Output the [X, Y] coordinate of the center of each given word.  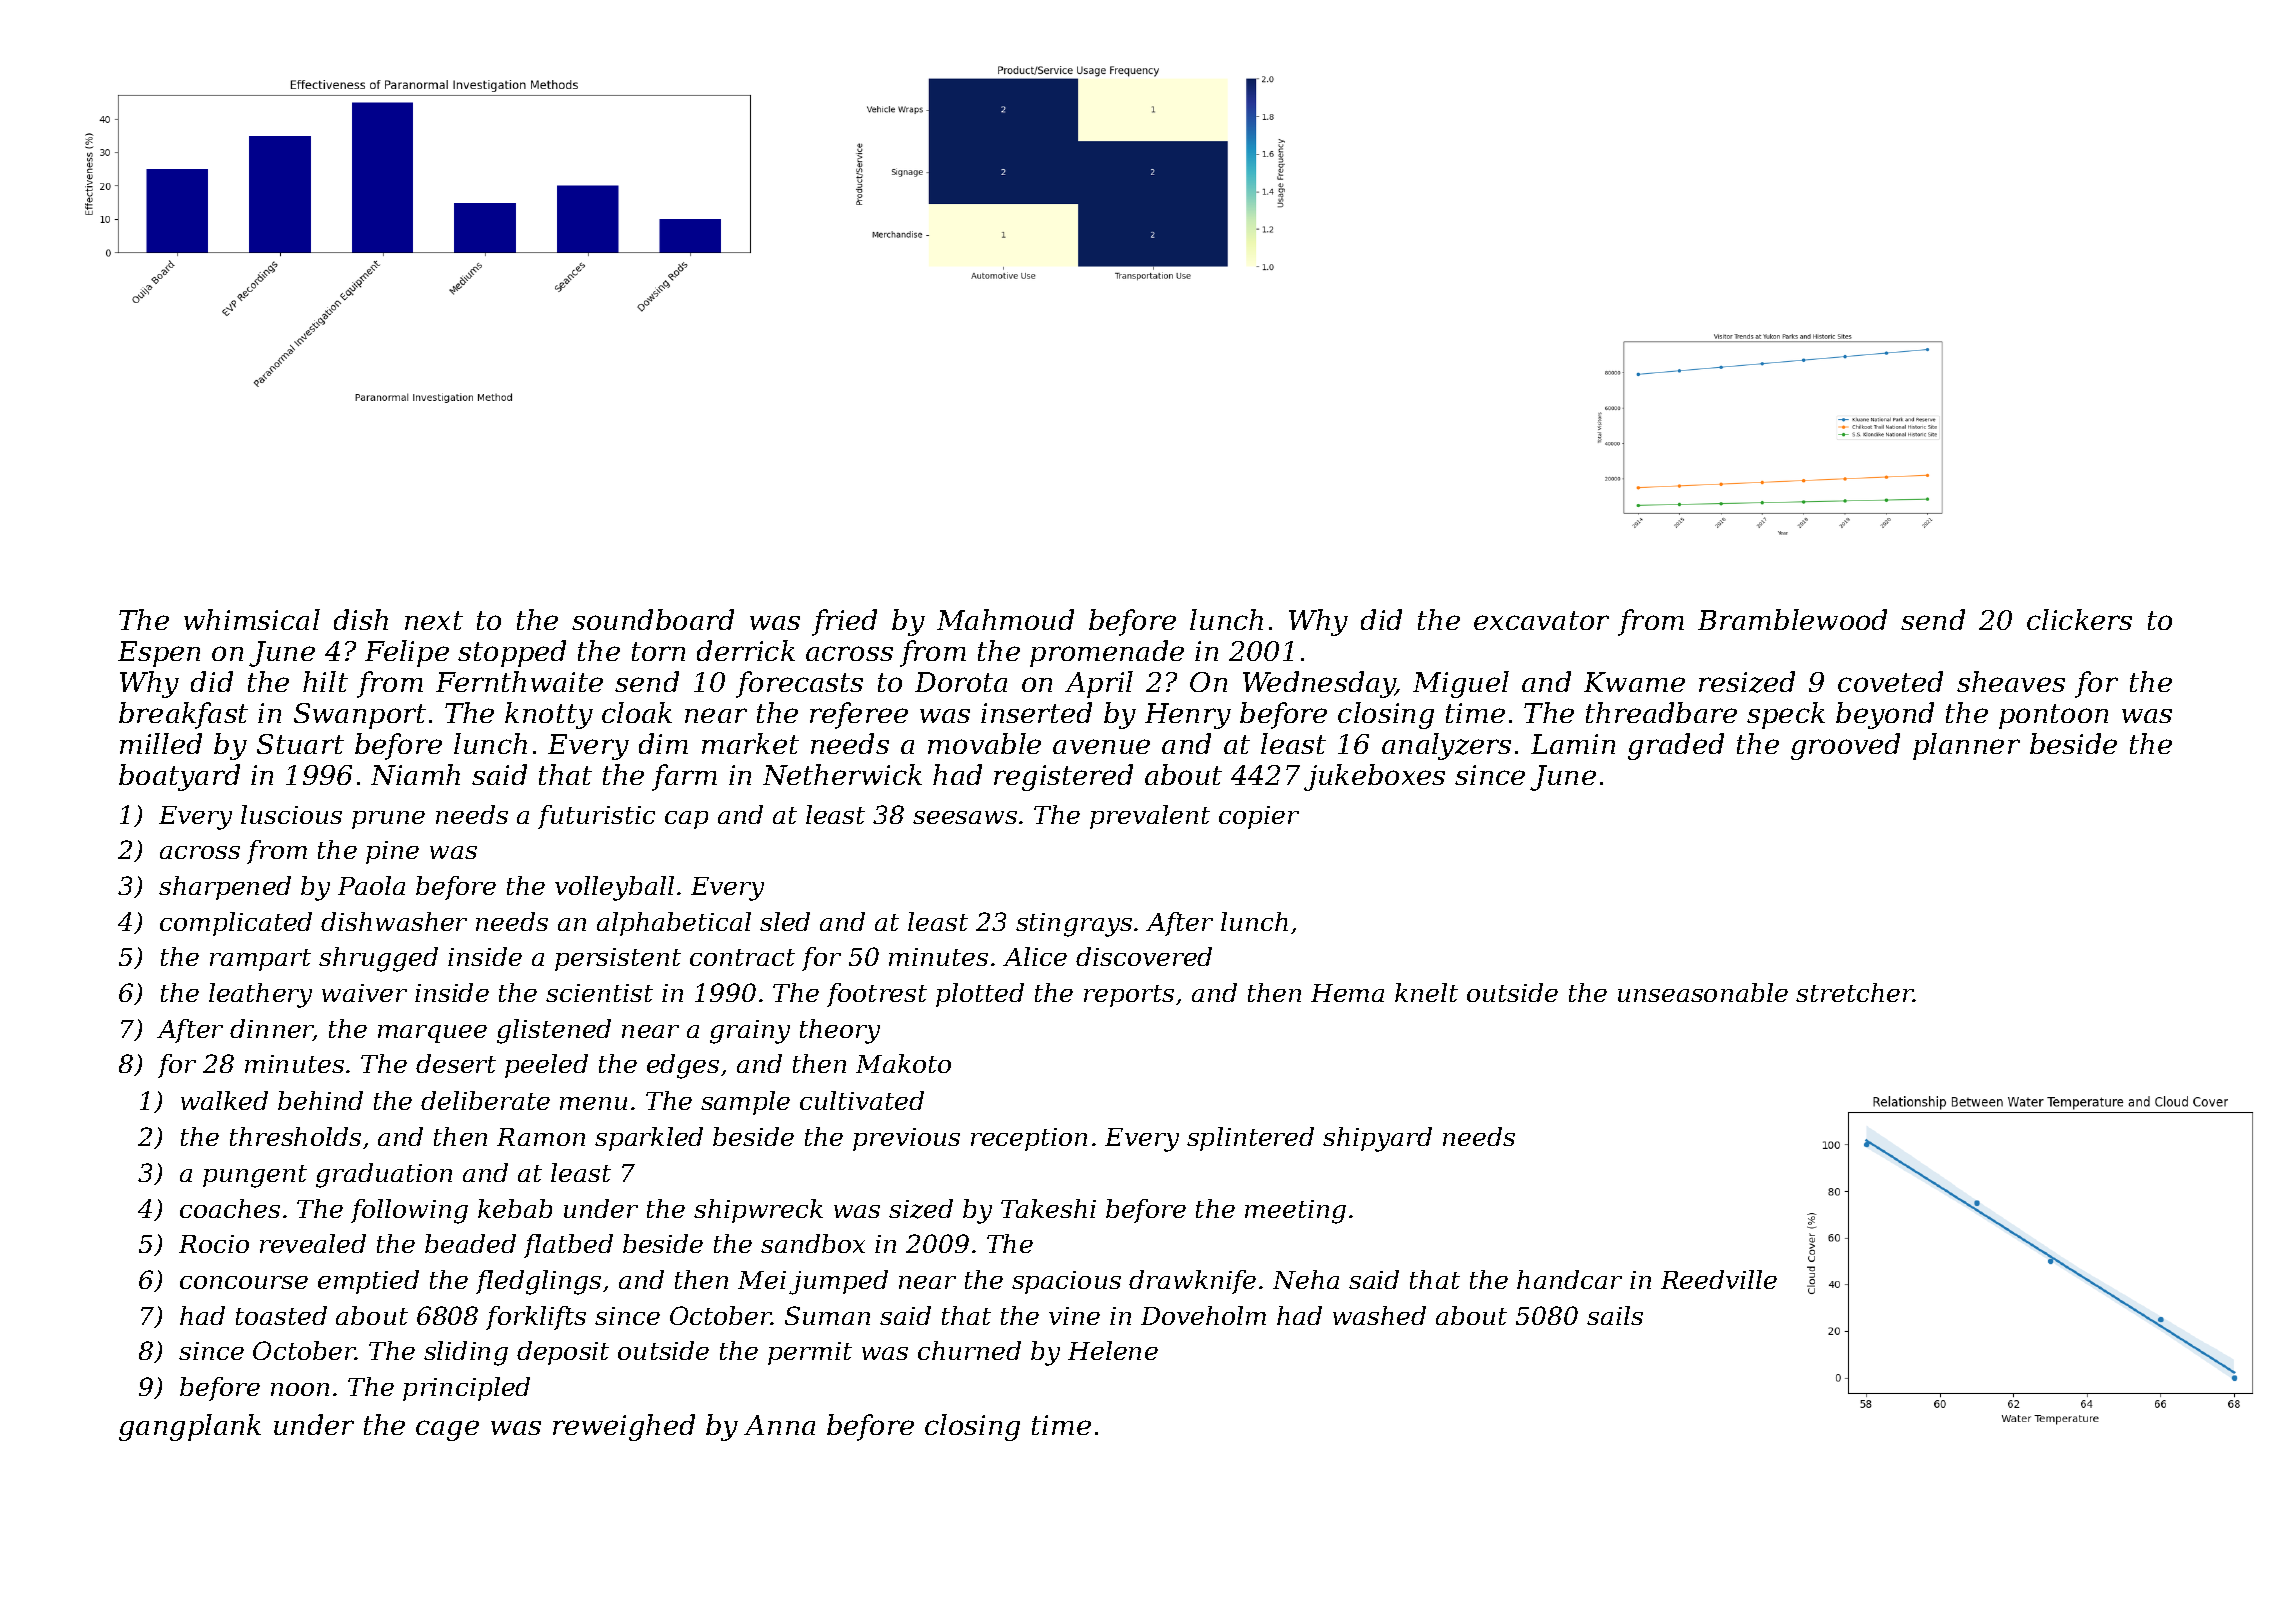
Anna [779, 1425]
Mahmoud [1005, 619]
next [434, 620]
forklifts [536, 1318]
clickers [2079, 619]
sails [1615, 1315]
